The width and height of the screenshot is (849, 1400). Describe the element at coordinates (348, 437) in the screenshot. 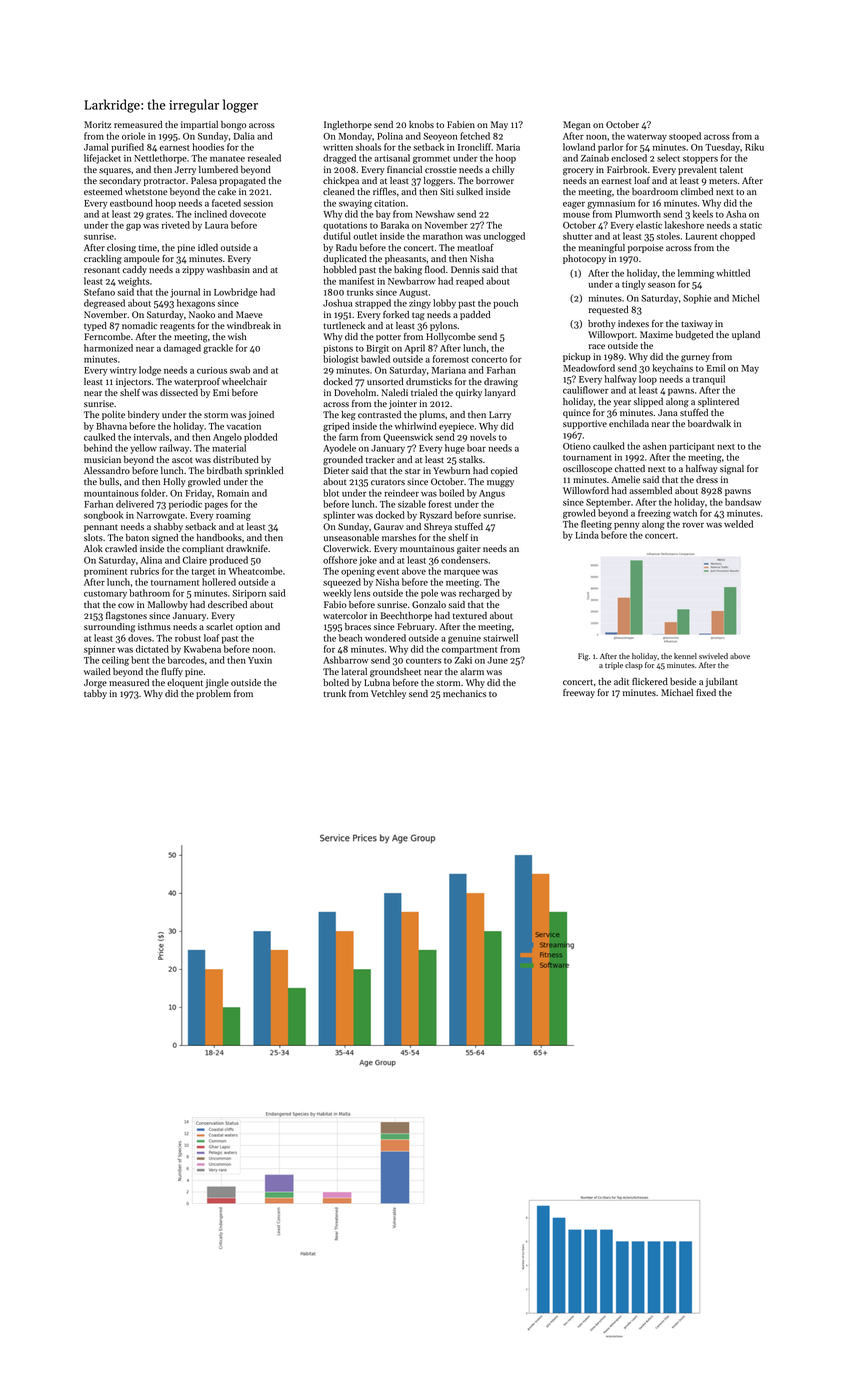

I see `farm` at that location.
